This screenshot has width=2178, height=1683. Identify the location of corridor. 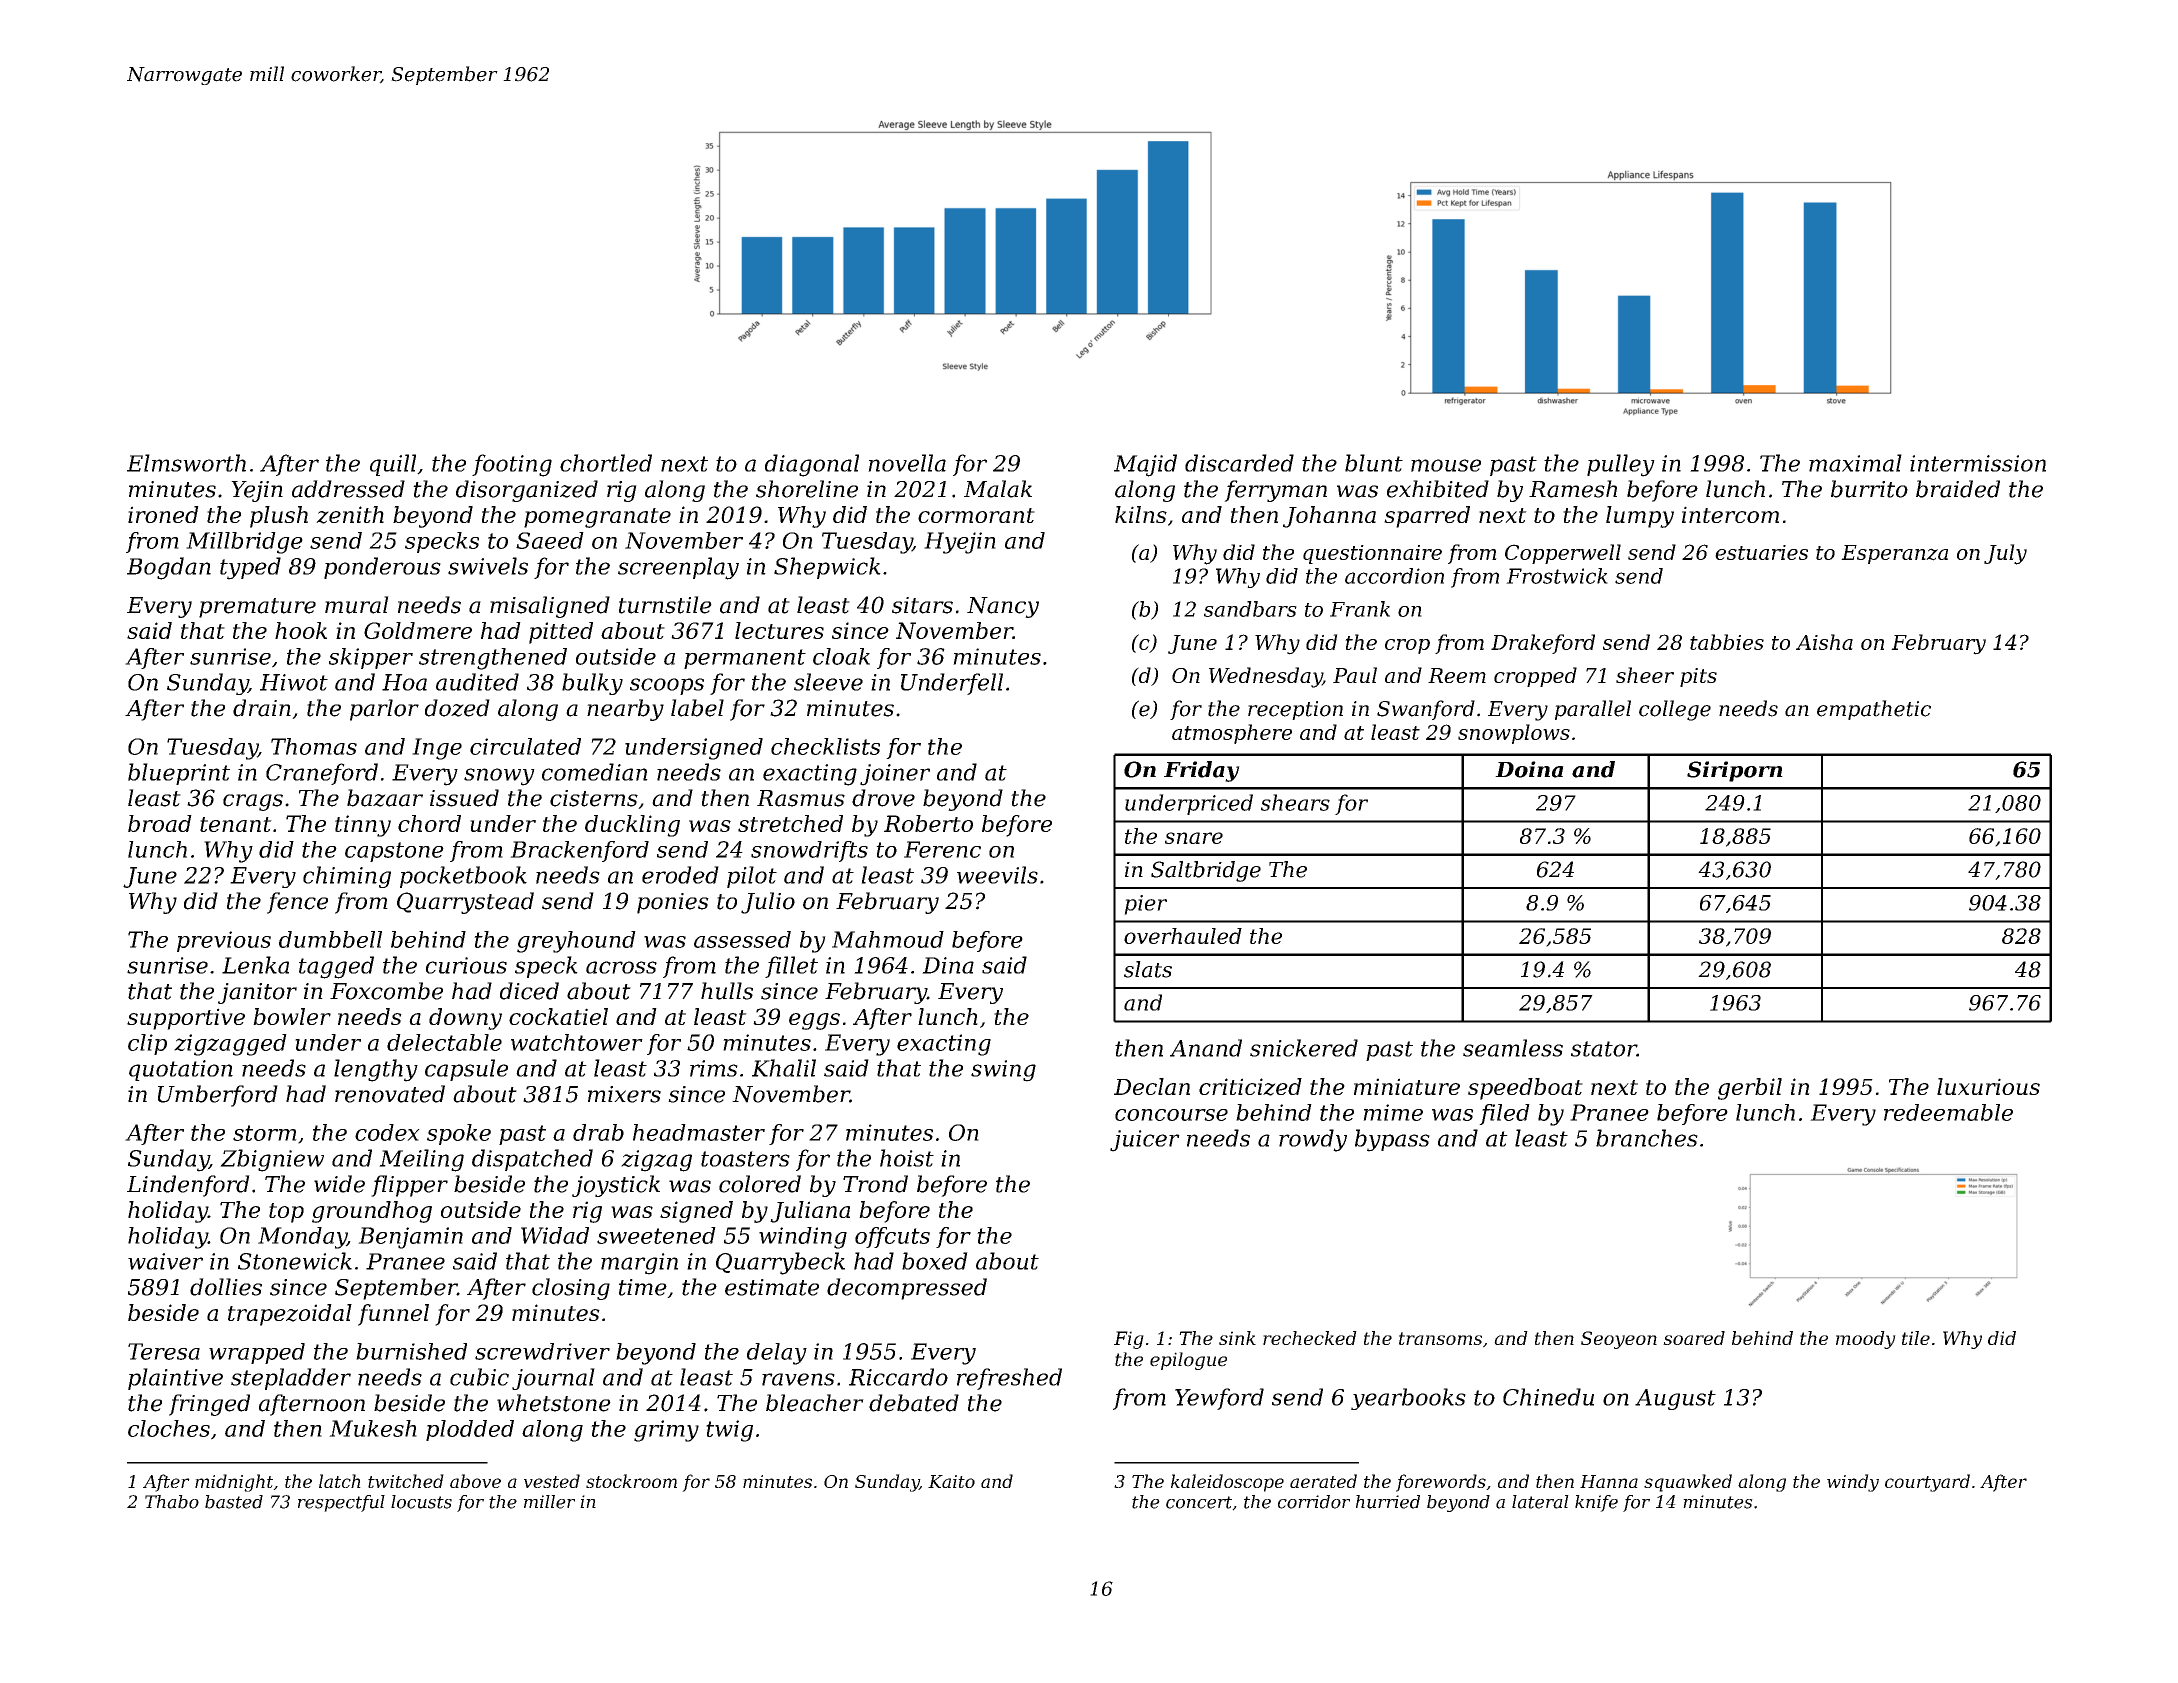
(1314, 1502).
